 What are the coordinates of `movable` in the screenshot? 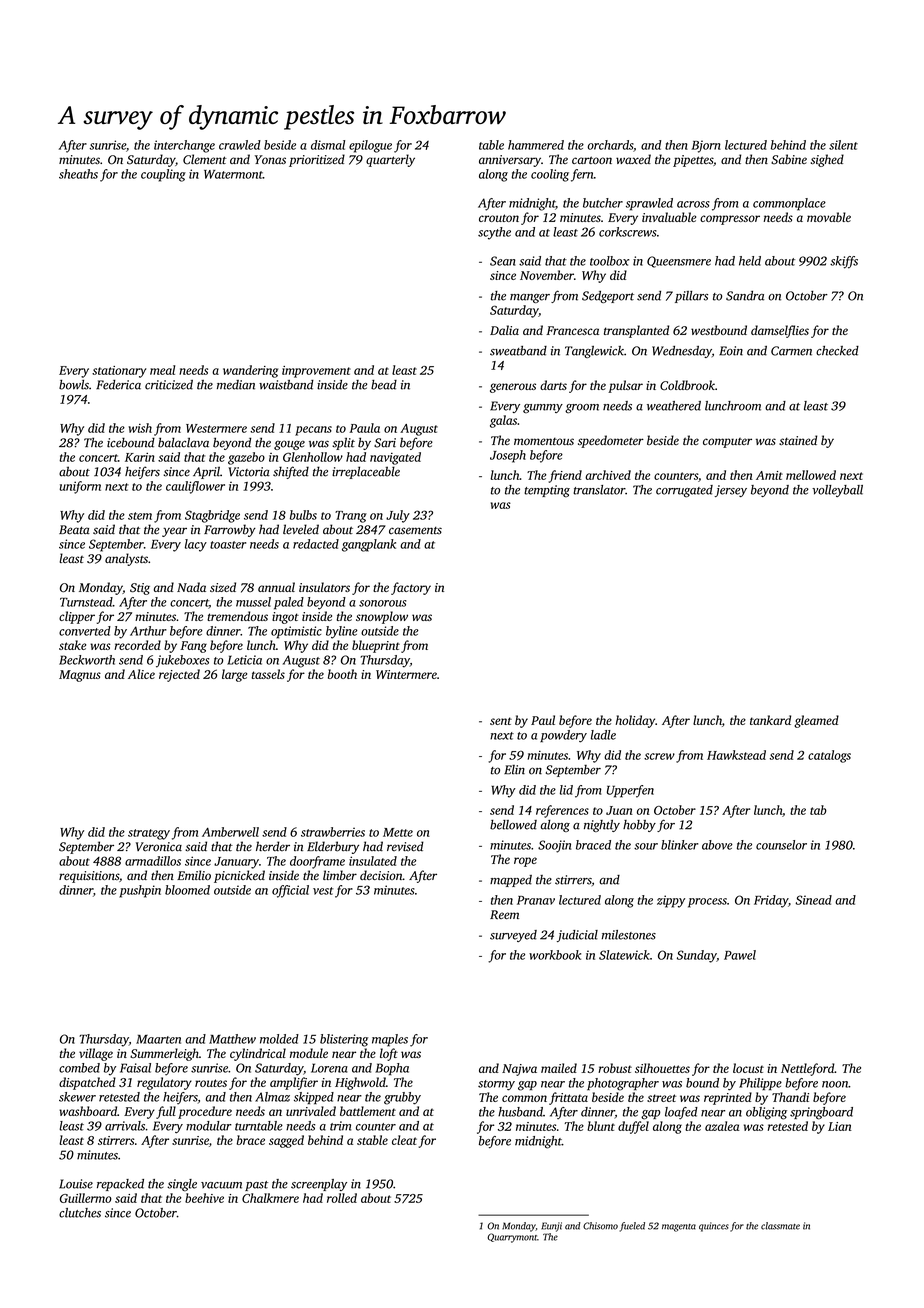 It's located at (829, 217).
